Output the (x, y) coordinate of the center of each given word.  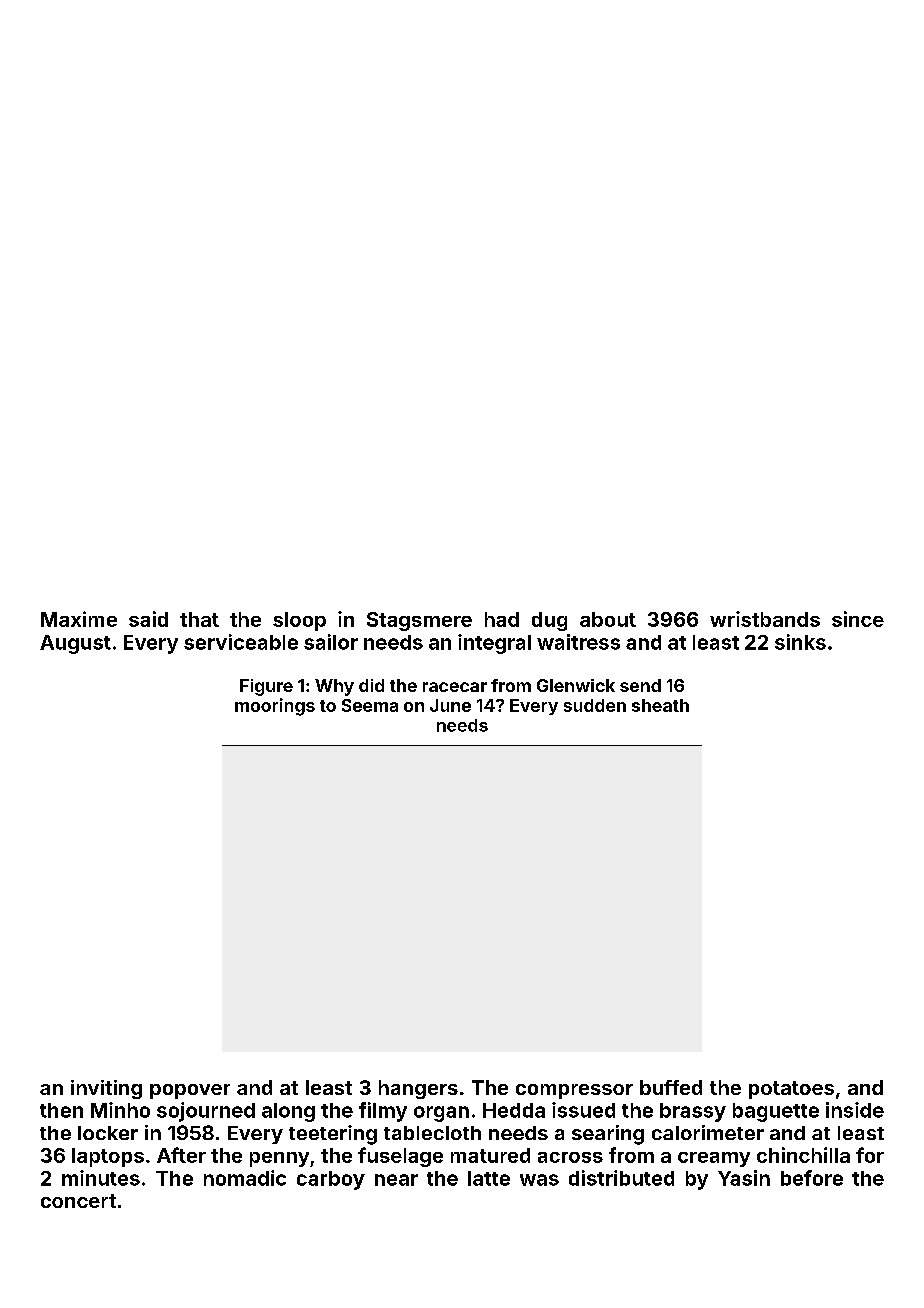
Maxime (79, 619)
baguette (776, 1112)
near (396, 1180)
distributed (621, 1178)
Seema (370, 705)
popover (190, 1091)
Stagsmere (419, 621)
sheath (660, 705)
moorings (275, 707)
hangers (418, 1089)
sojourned (206, 1112)
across (570, 1157)
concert (78, 1201)
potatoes (791, 1090)
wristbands (765, 619)
